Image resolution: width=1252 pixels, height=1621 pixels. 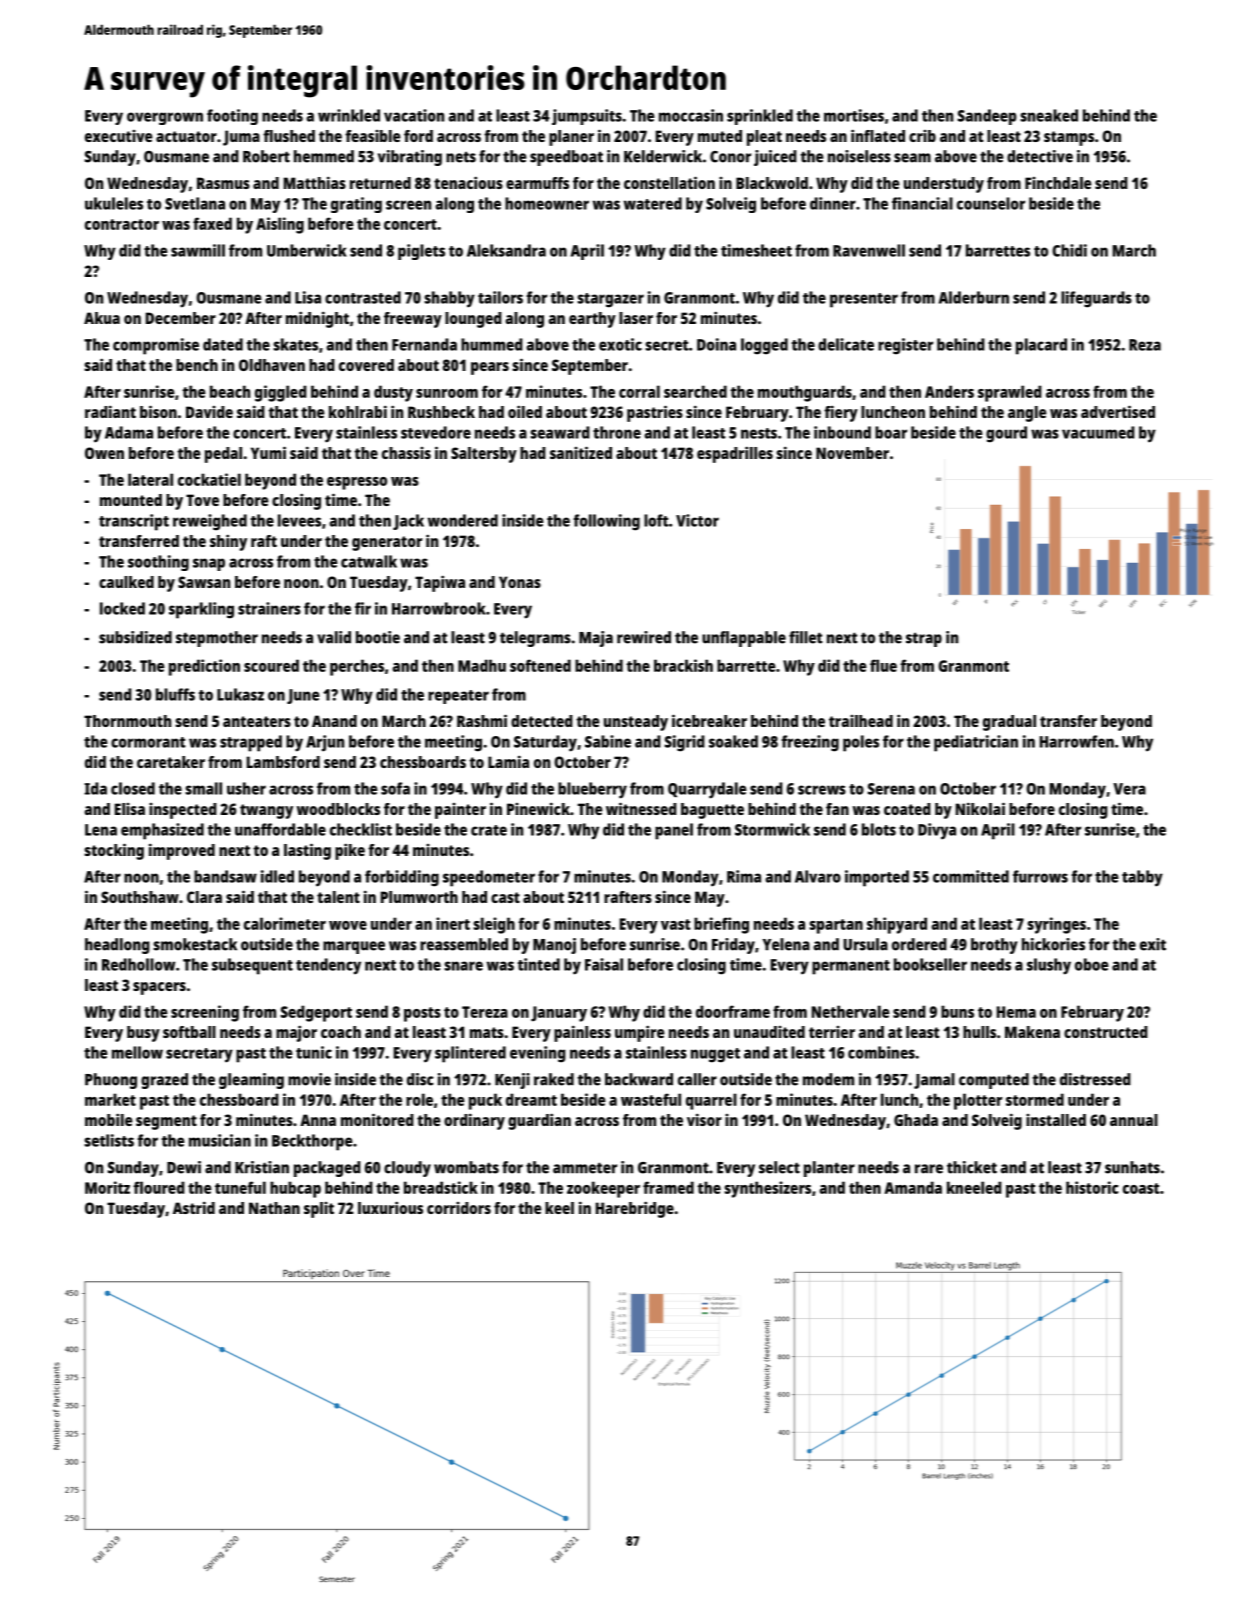 I want to click on caulked, so click(x=126, y=582).
